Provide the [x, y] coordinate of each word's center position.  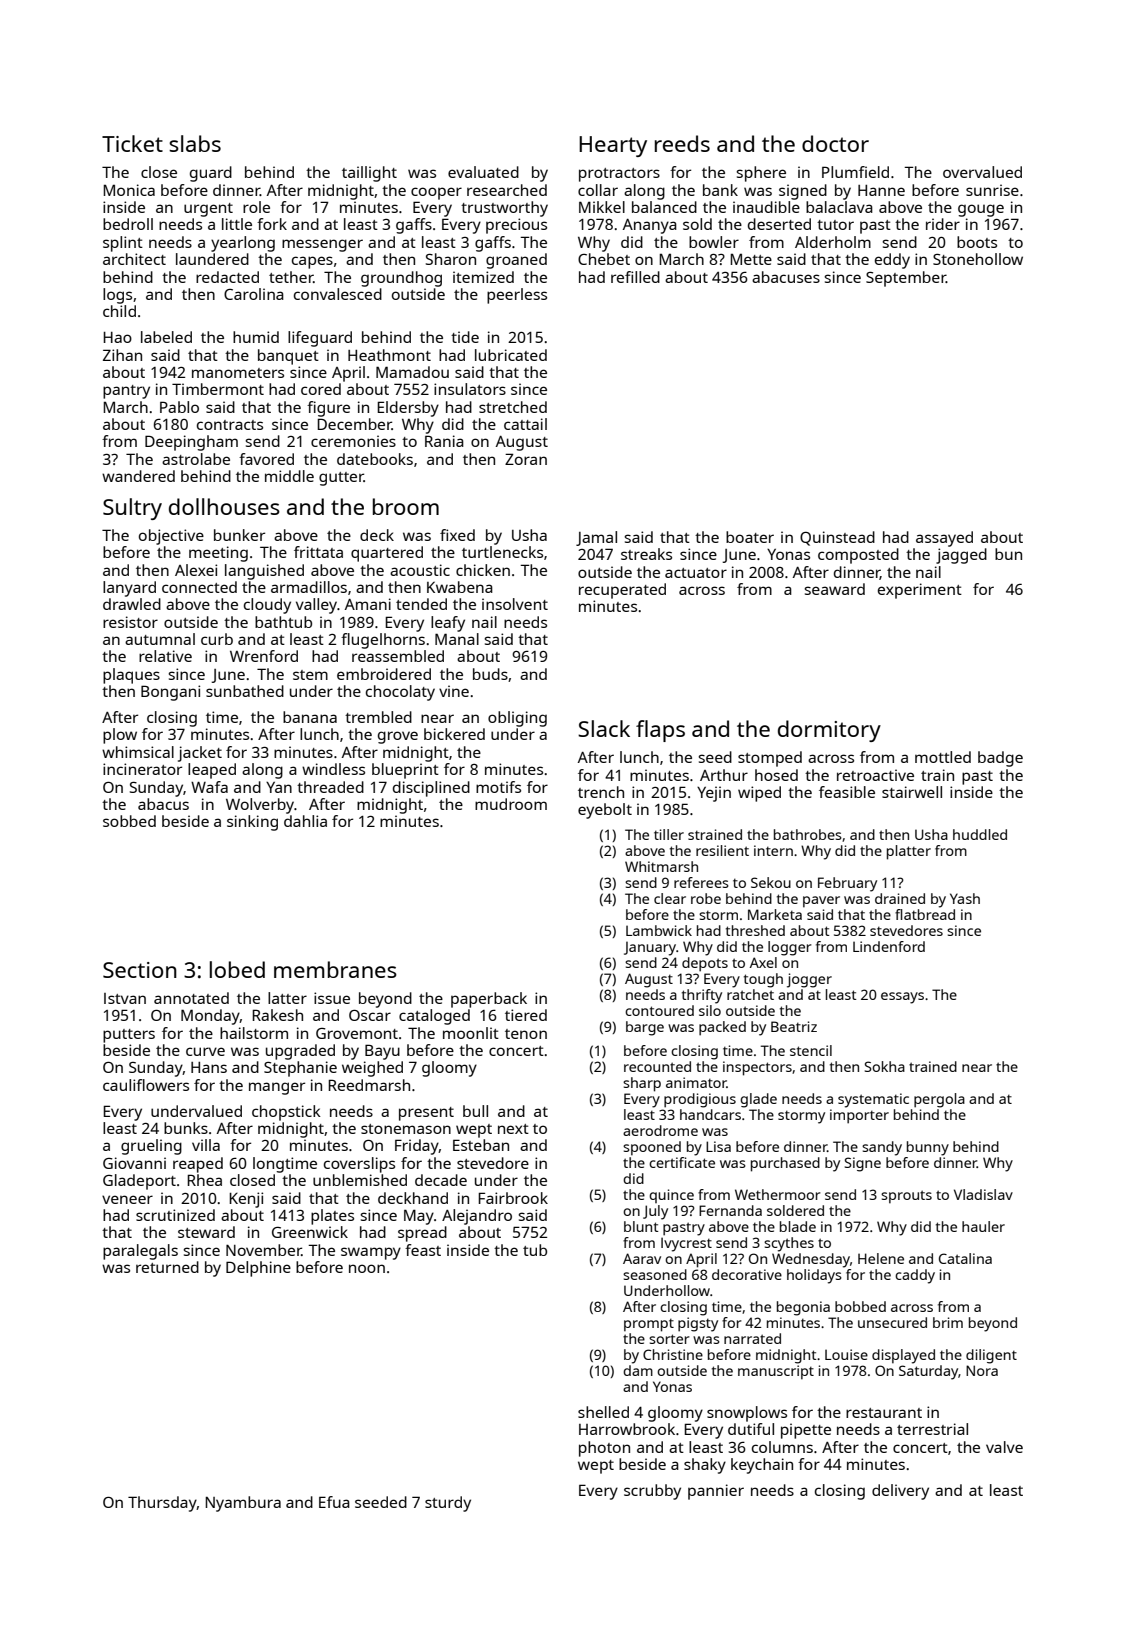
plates [332, 1217]
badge [1000, 759]
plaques [131, 676]
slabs [195, 143]
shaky [705, 1466]
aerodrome [660, 1130]
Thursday [162, 1504]
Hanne [881, 190]
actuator [696, 573]
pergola [939, 1100]
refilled [635, 277]
